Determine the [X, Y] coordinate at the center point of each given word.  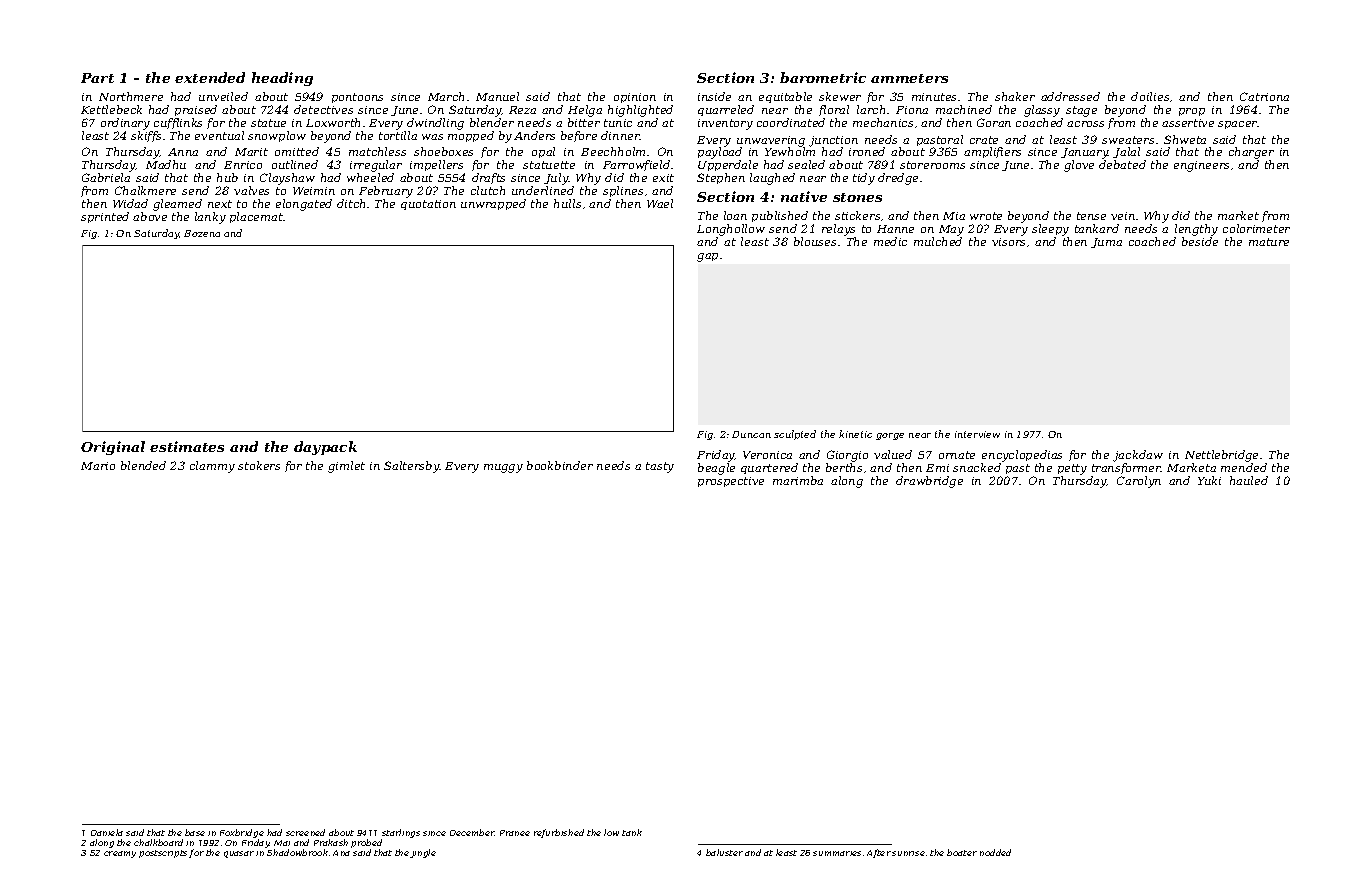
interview [977, 434]
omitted [297, 151]
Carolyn [1139, 482]
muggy [503, 468]
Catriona [1264, 96]
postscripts [163, 854]
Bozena [202, 233]
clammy [212, 467]
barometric [823, 77]
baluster [724, 852]
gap [707, 257]
